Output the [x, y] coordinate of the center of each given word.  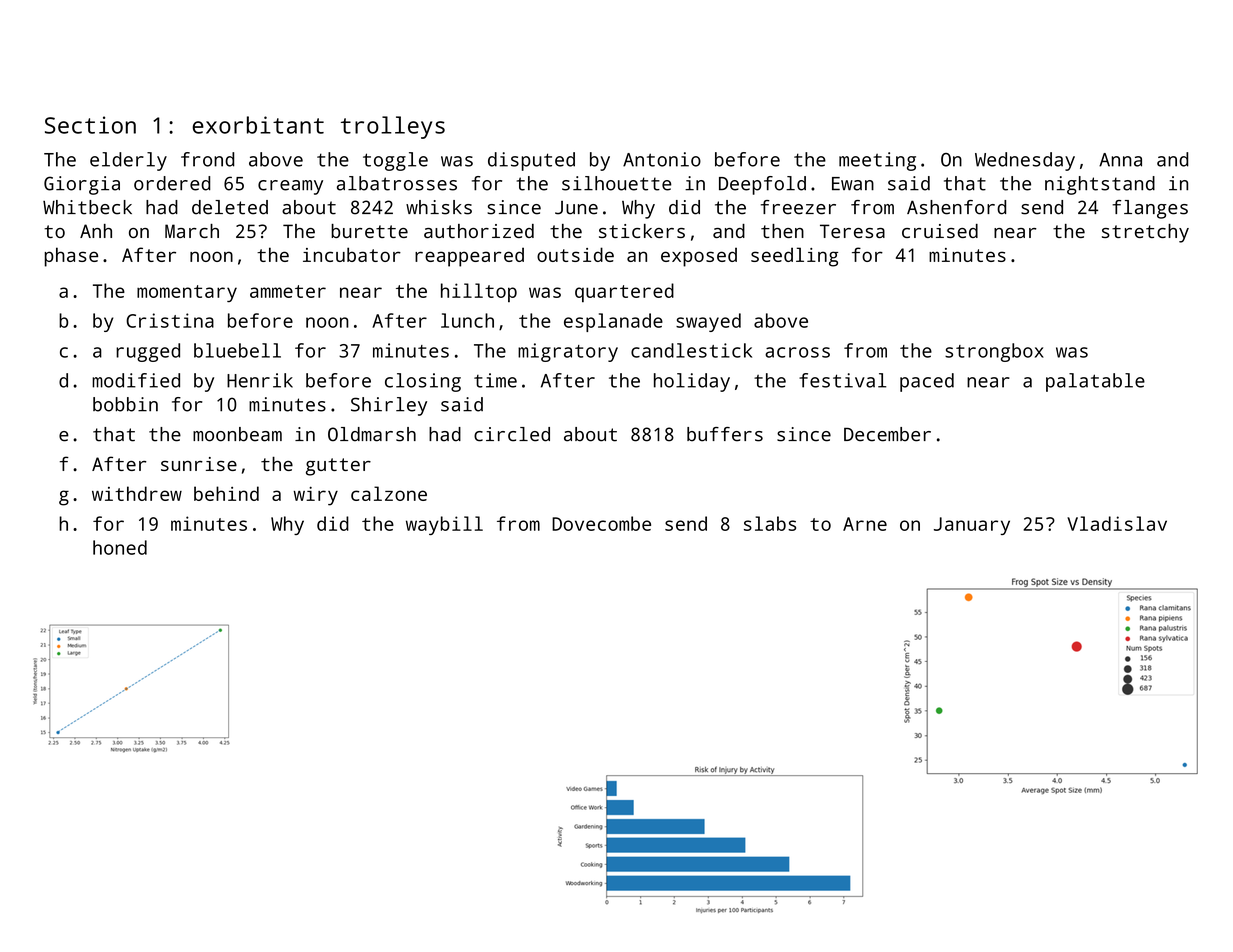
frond [208, 159]
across [797, 352]
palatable [1095, 382]
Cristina [170, 320]
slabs [770, 523]
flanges [1150, 209]
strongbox [994, 352]
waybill [444, 525]
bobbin [125, 404]
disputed [531, 161]
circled [512, 434]
